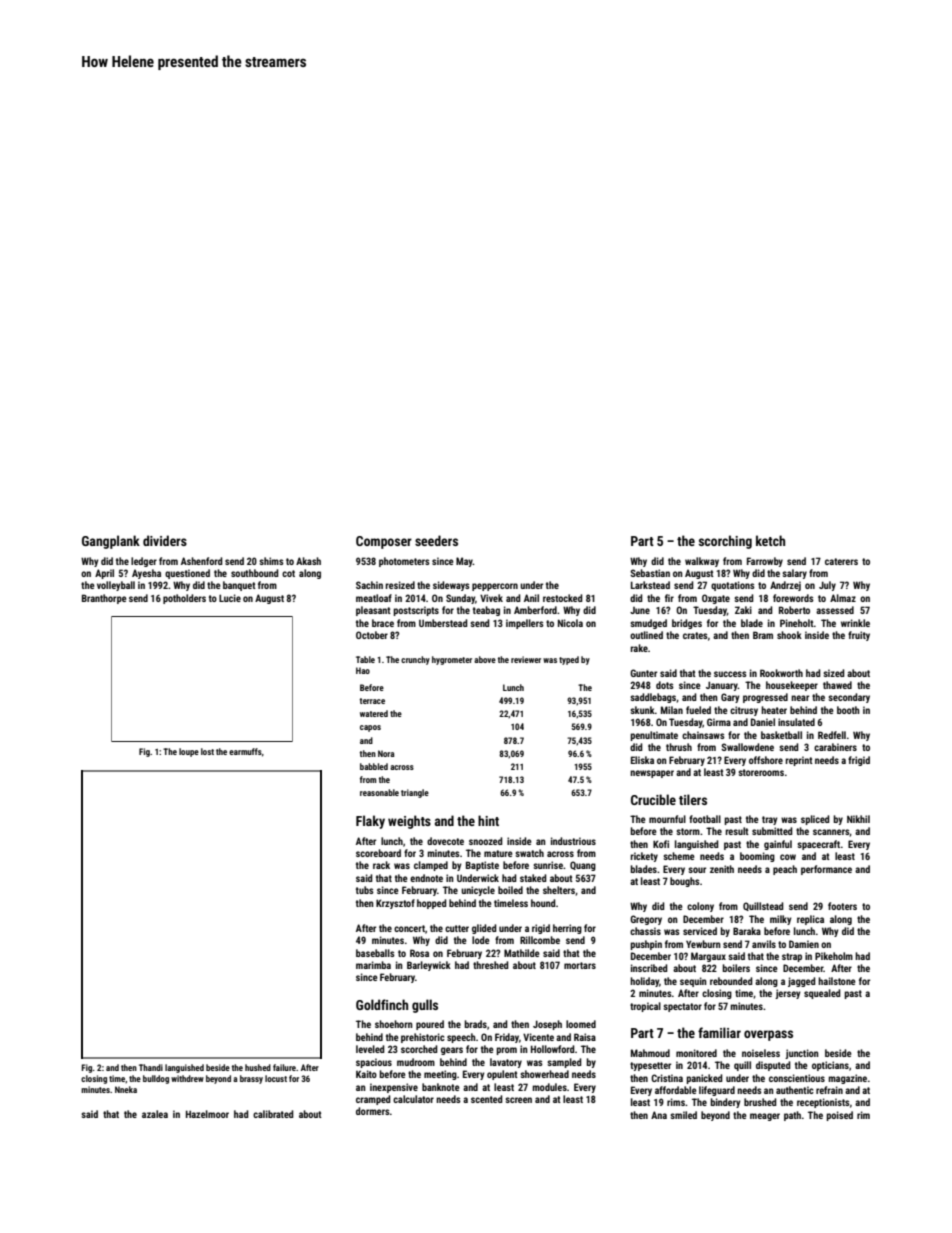  I want to click on loupe, so click(189, 752).
